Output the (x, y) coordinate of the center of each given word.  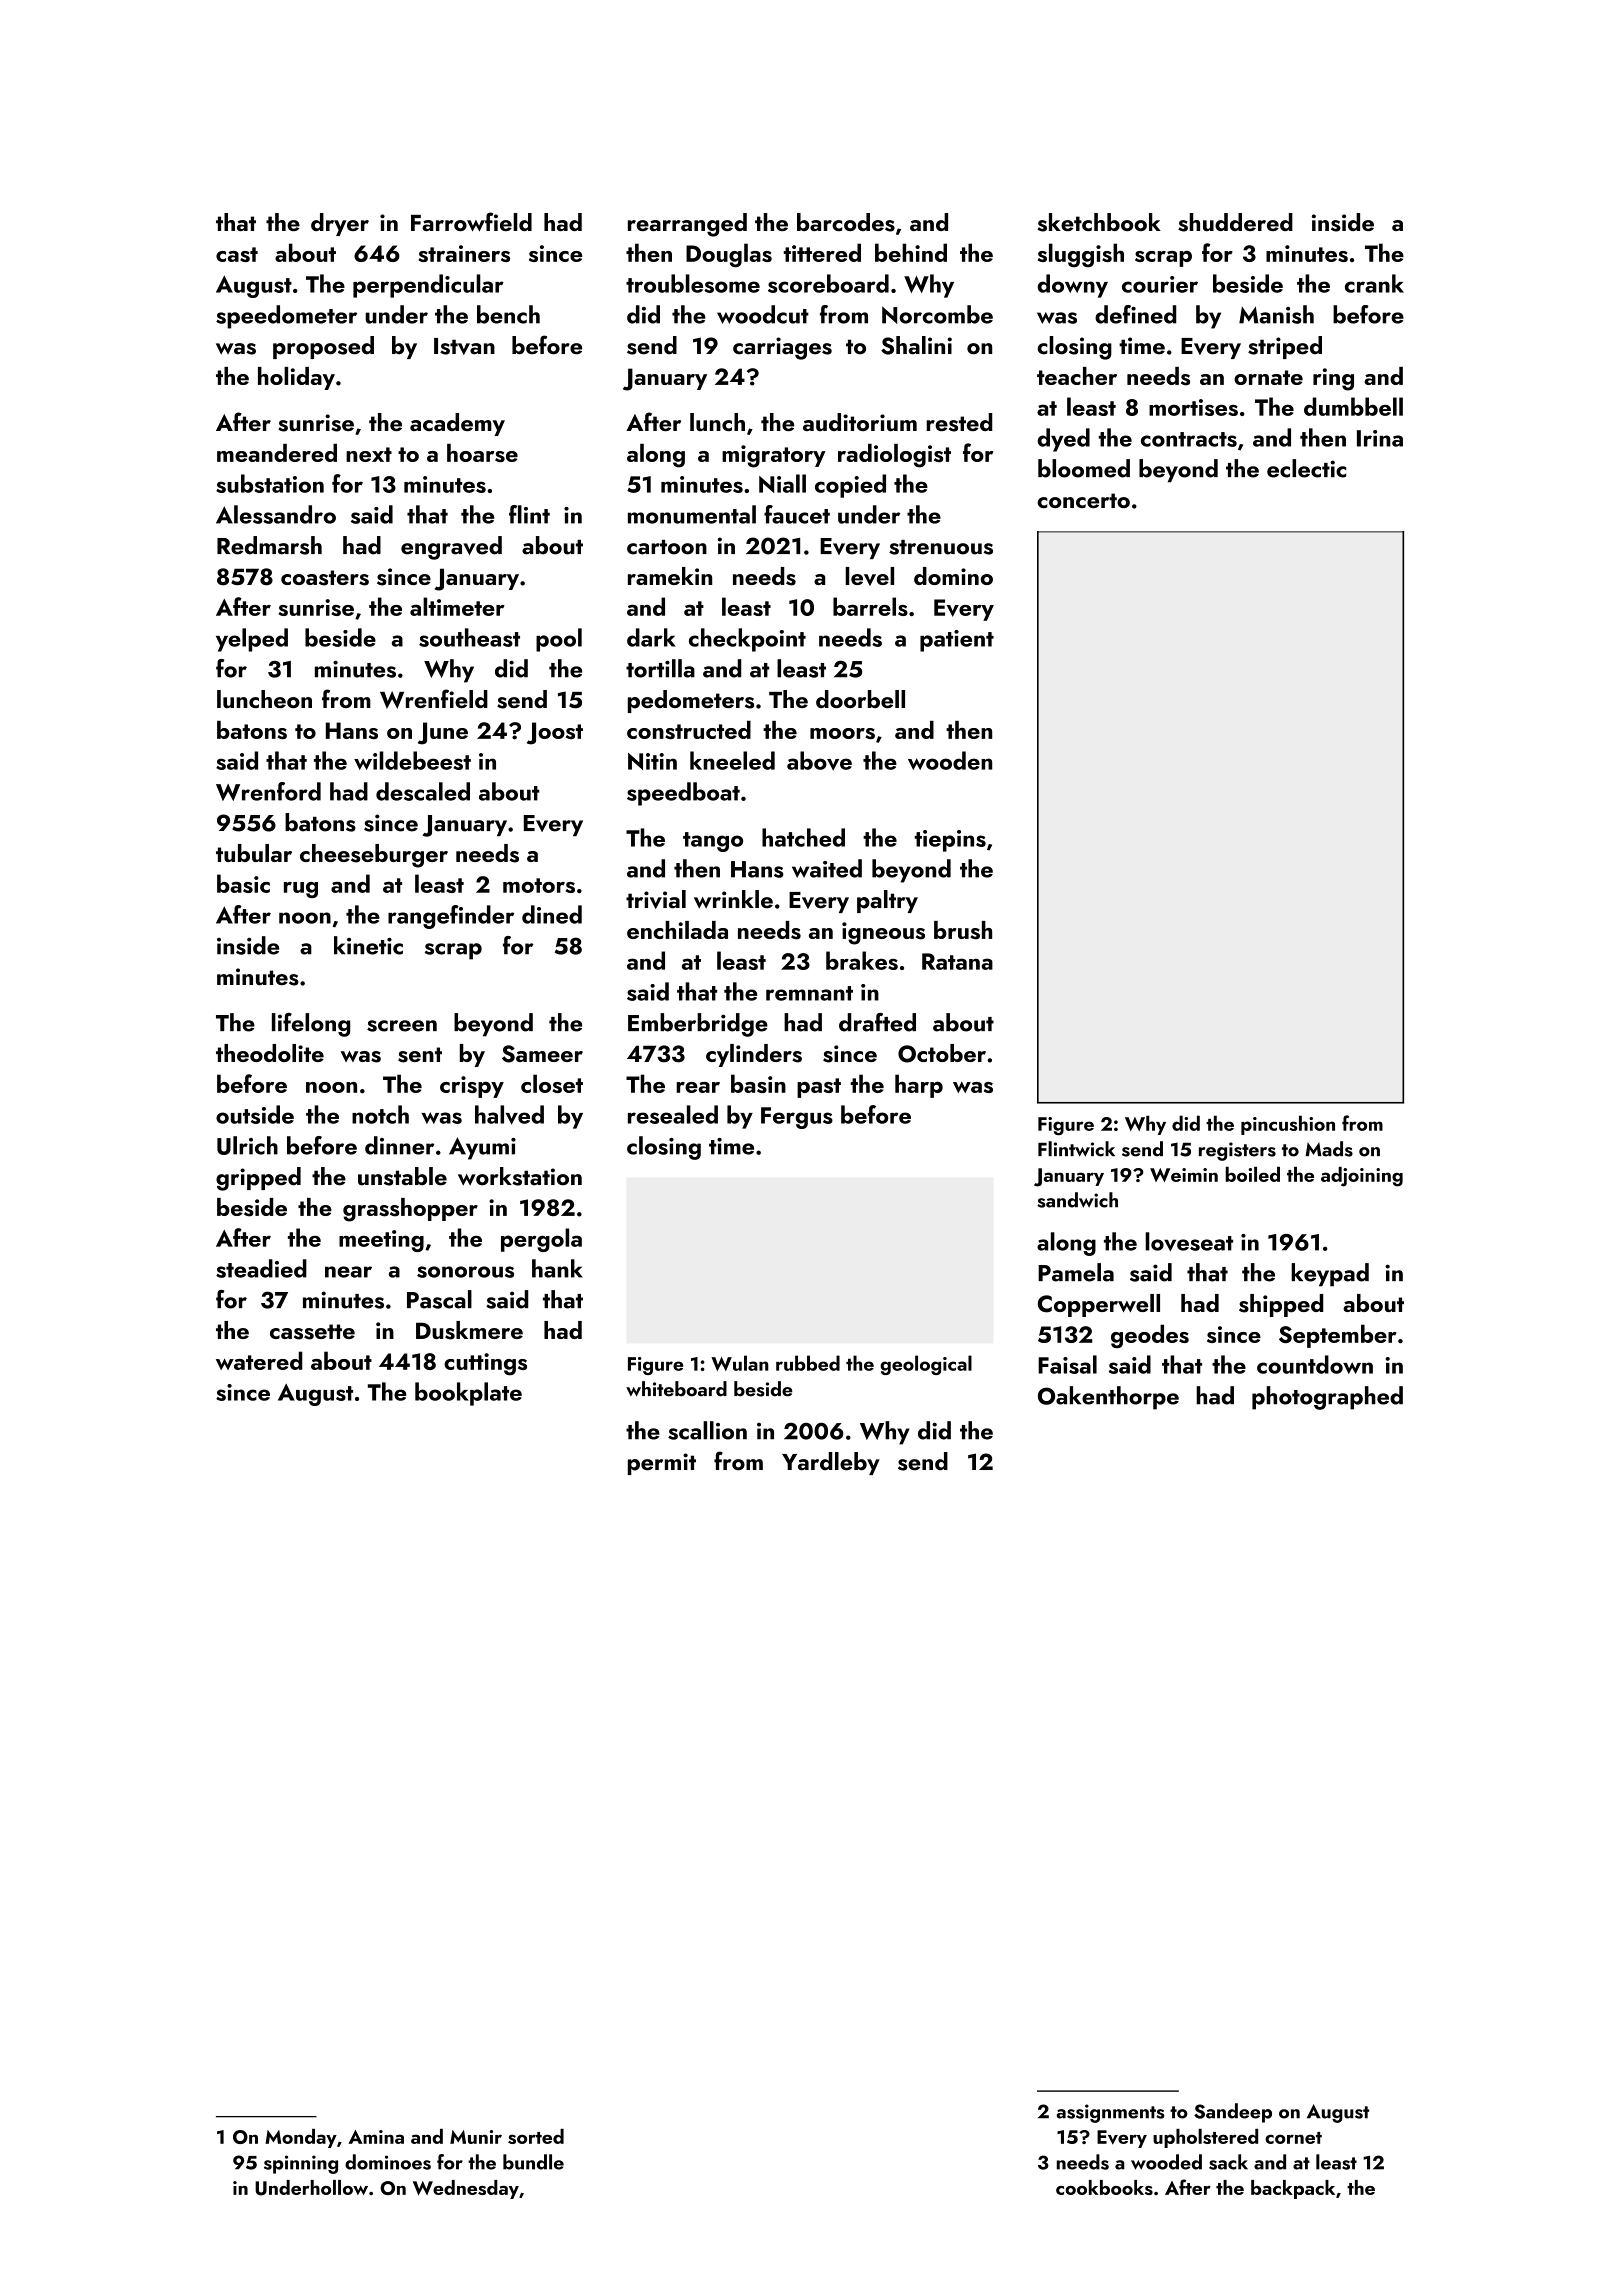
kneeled (732, 760)
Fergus (797, 1118)
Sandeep (1233, 2113)
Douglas (729, 255)
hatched (803, 837)
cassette (312, 1332)
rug (301, 890)
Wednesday (466, 2189)
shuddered (1235, 222)
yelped (252, 640)
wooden (950, 760)
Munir (476, 2137)
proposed (323, 347)
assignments (1110, 2113)
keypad (1330, 1275)
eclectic (1306, 468)
